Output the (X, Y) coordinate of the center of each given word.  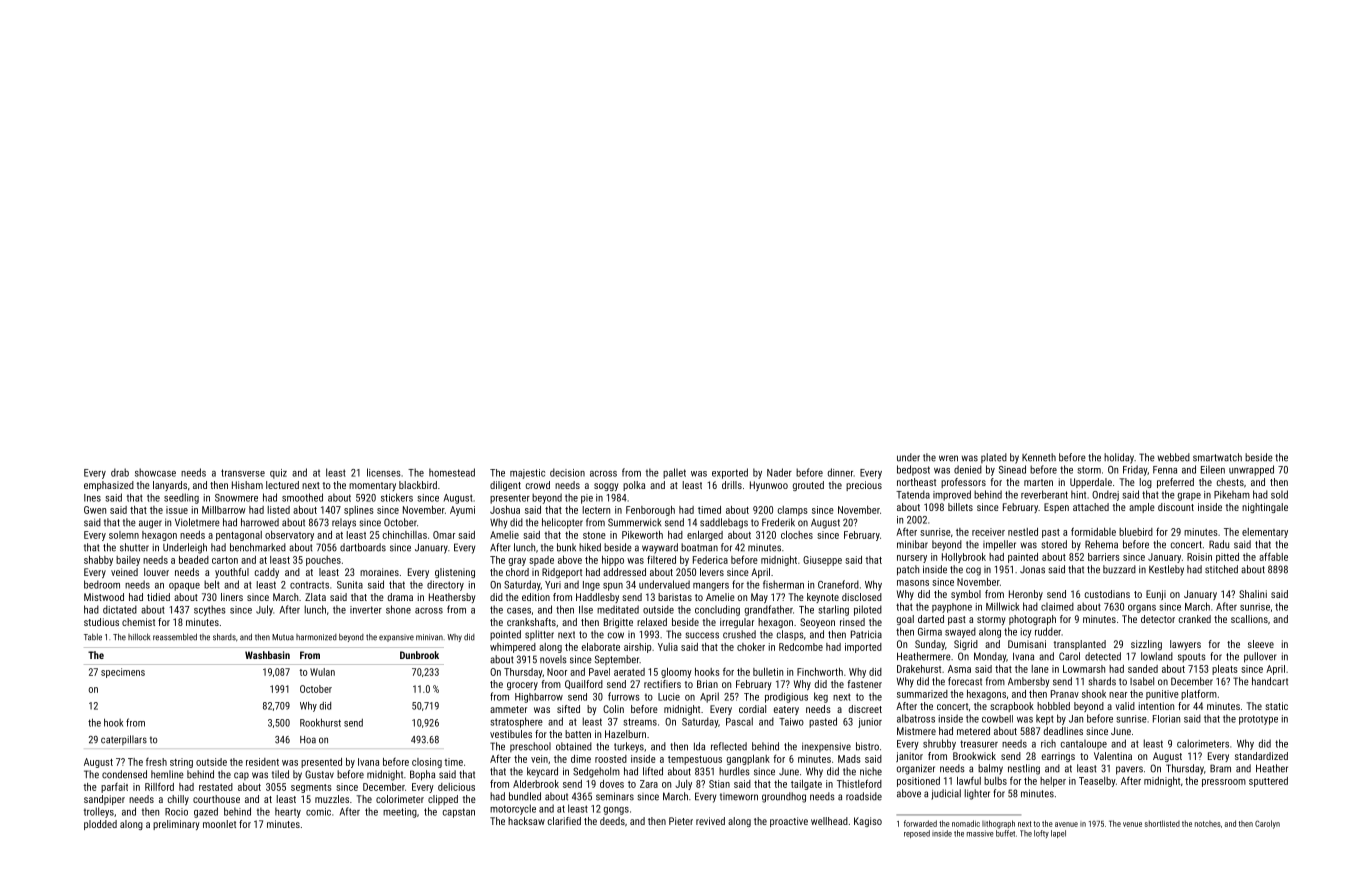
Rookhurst (320, 722)
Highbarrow (539, 698)
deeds (612, 821)
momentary (372, 486)
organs (1142, 609)
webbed (1173, 457)
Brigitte (618, 623)
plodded (100, 825)
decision (567, 472)
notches (1208, 823)
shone (398, 609)
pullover (1260, 657)
